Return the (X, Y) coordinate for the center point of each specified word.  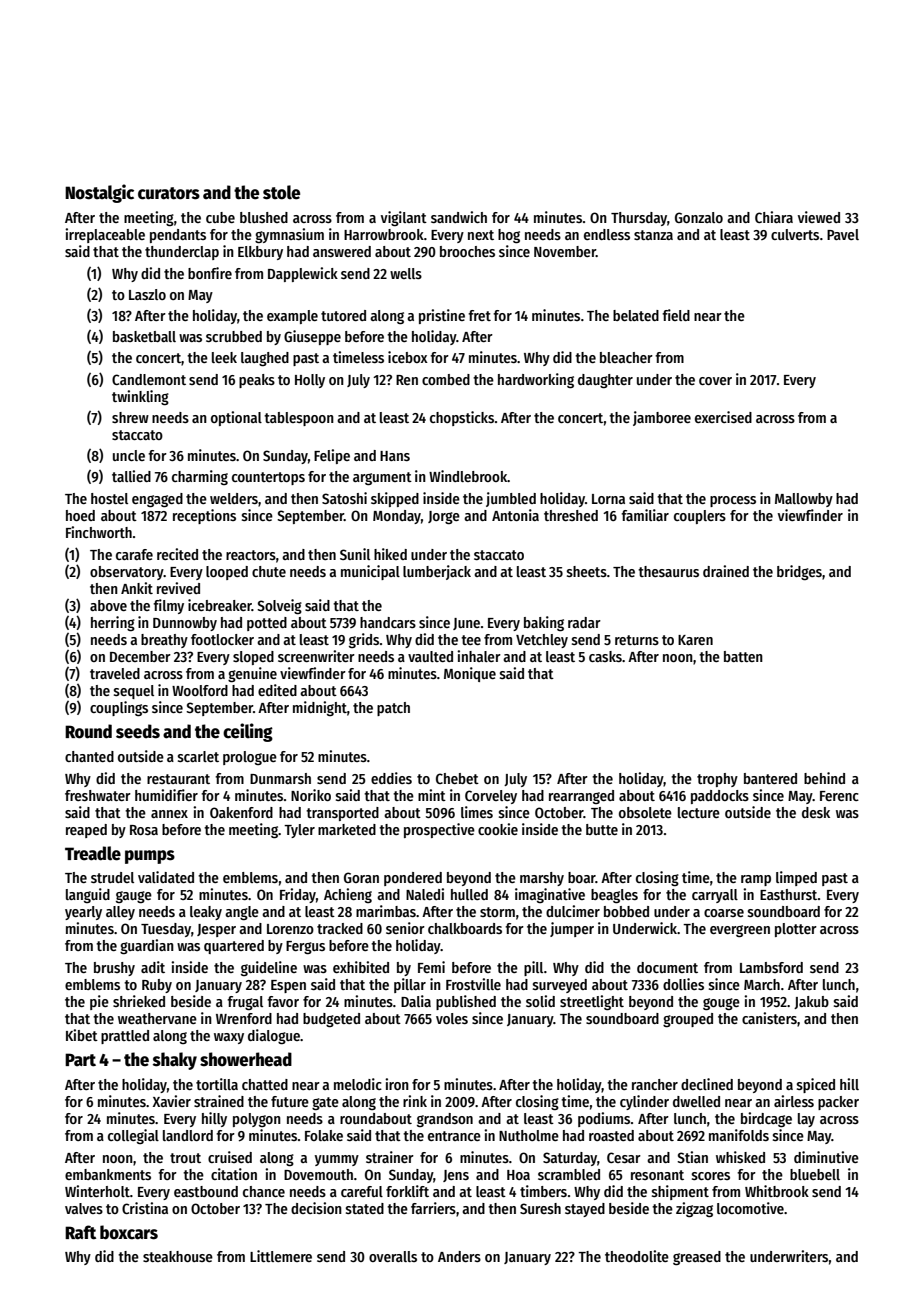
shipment (680, 1192)
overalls (393, 1256)
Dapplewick (303, 274)
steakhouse (178, 1256)
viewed (819, 217)
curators (169, 193)
